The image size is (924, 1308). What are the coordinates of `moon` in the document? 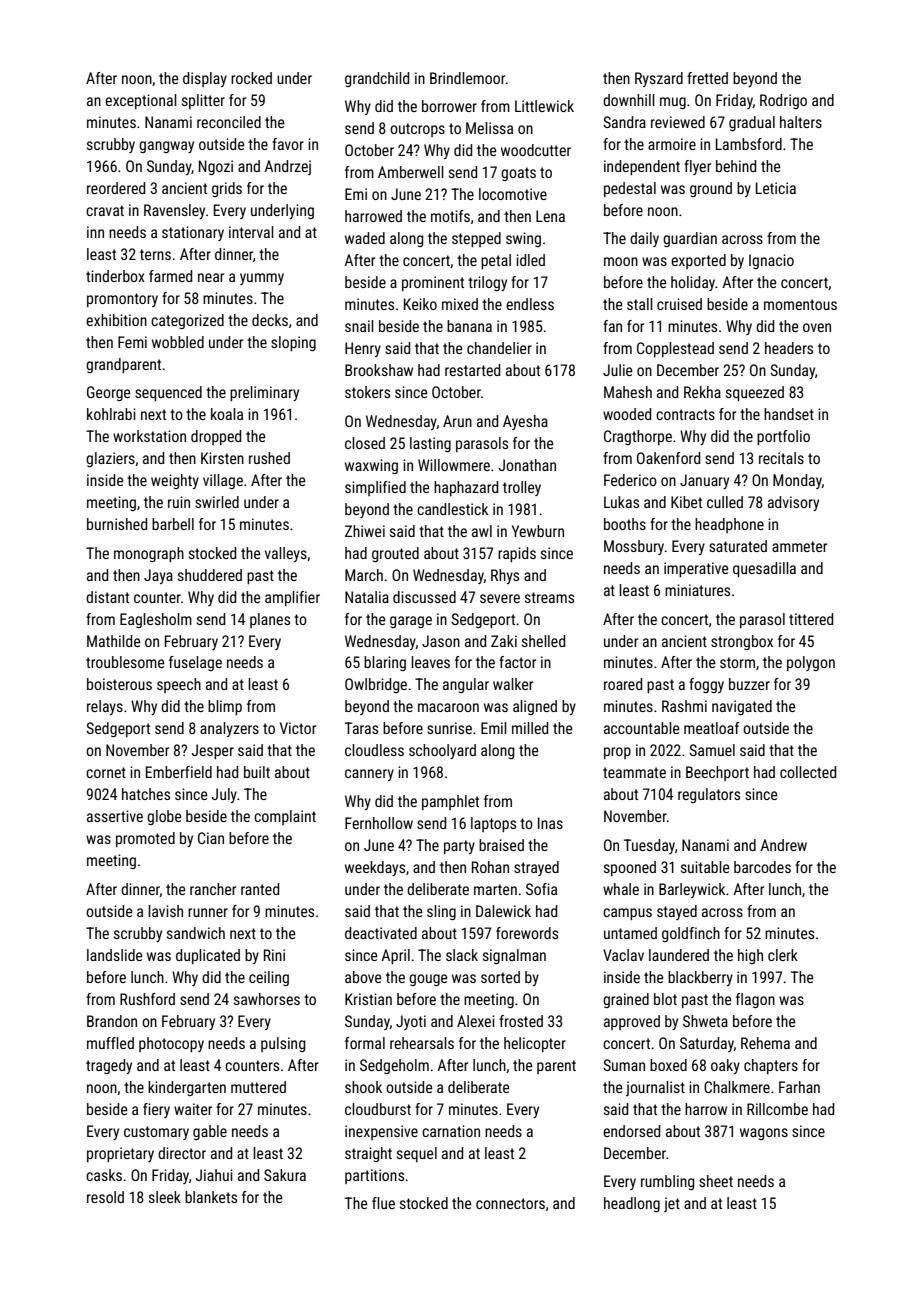 It's located at (621, 261).
